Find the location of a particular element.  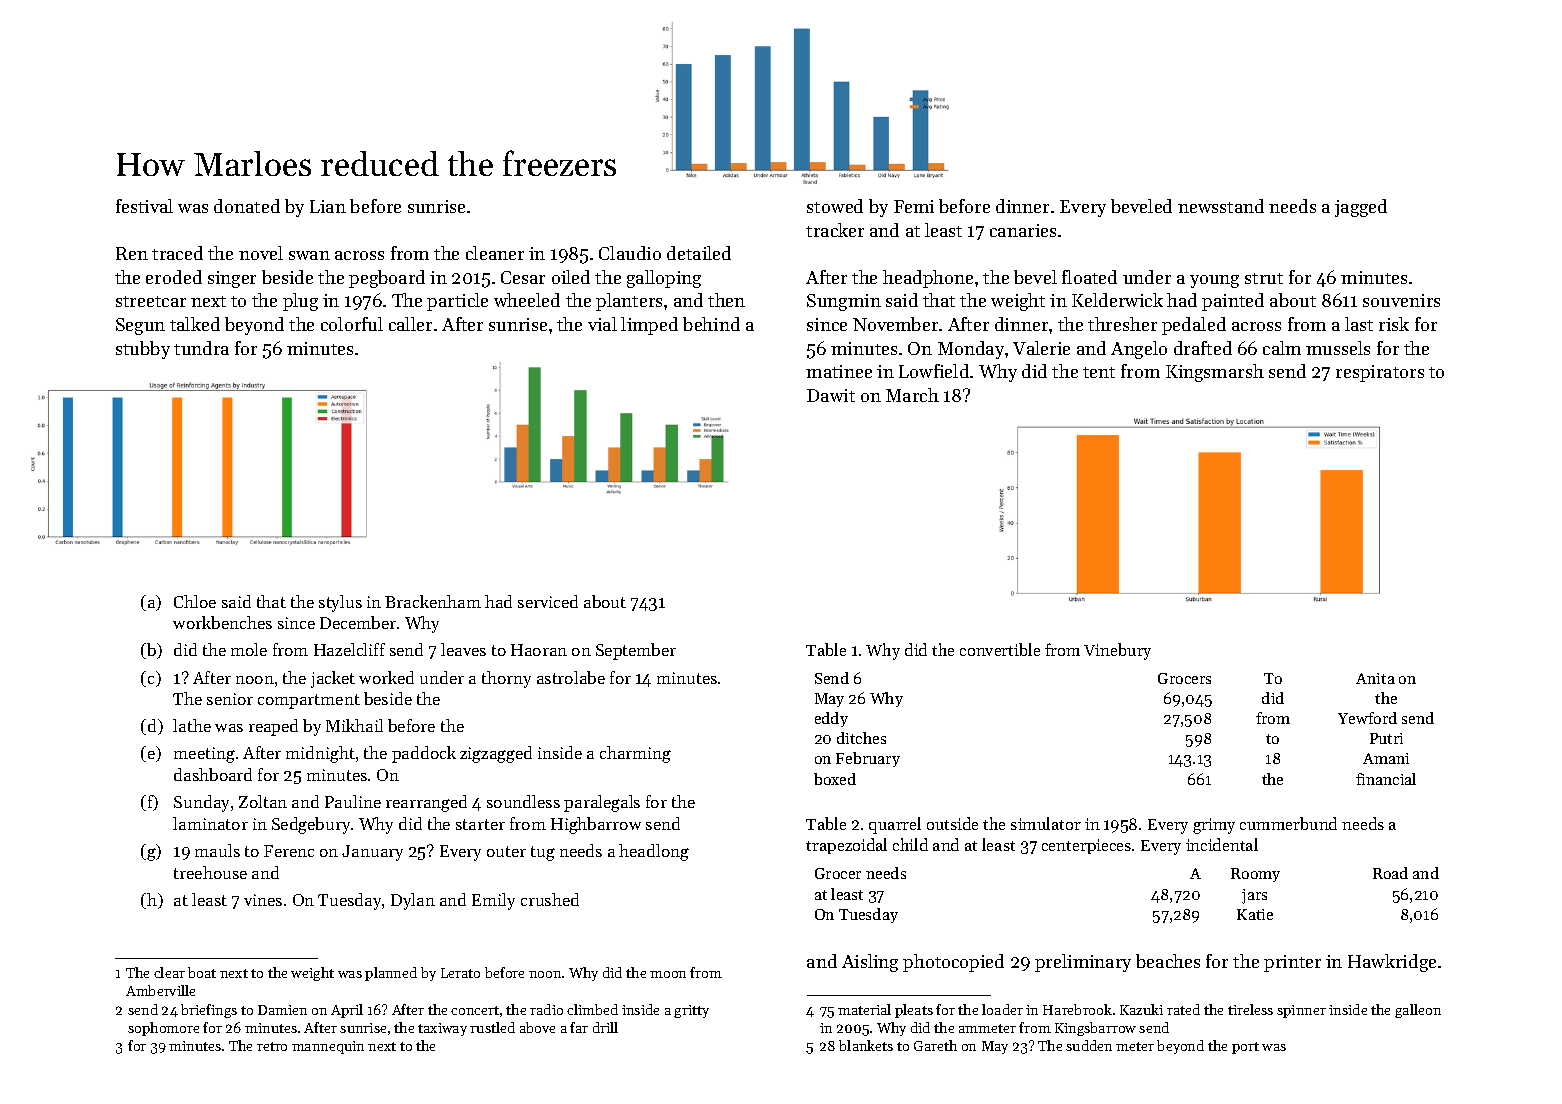

serviced is located at coordinates (548, 601).
